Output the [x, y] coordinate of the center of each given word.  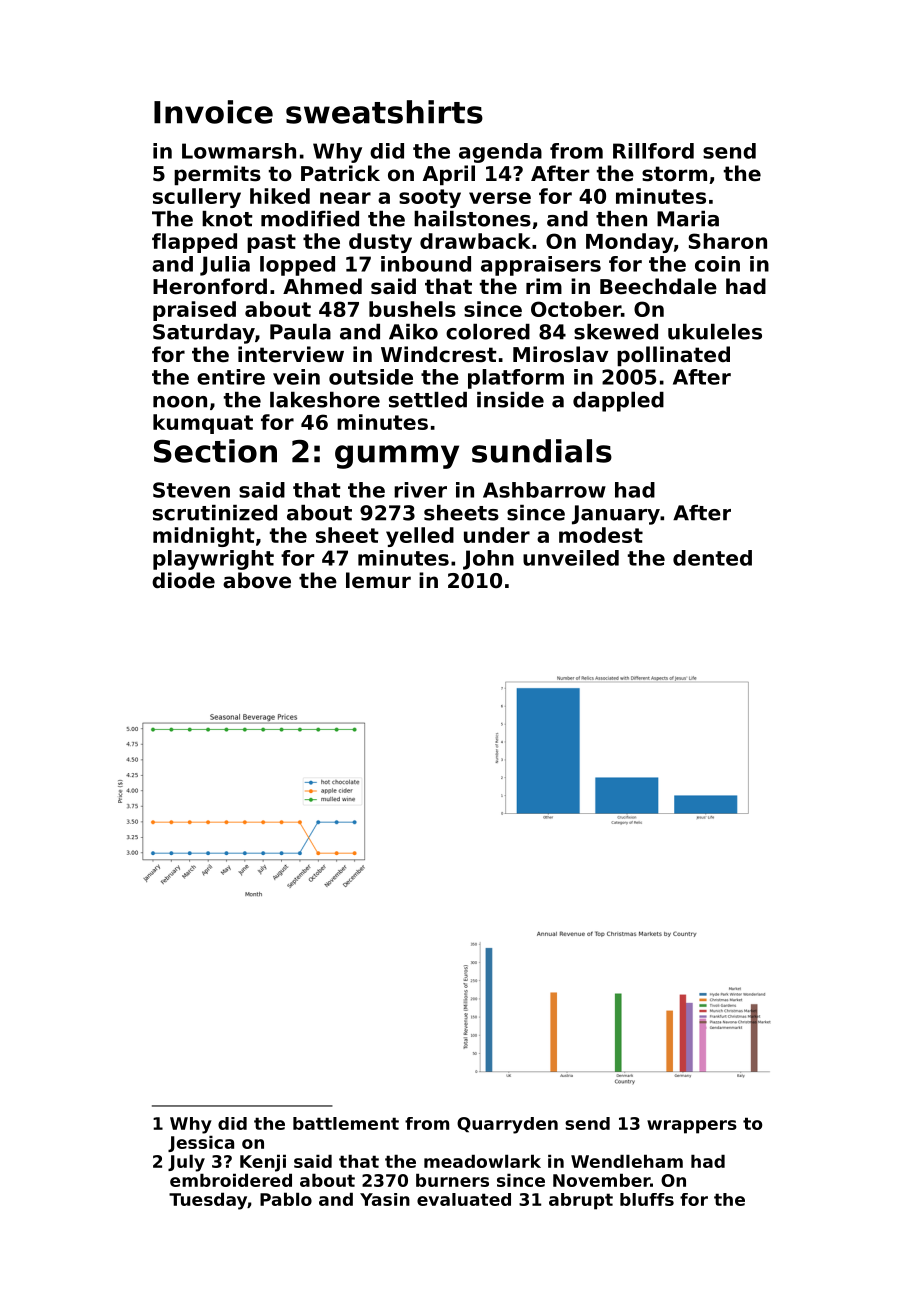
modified [310, 219]
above [257, 580]
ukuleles [715, 332]
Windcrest [439, 354]
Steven [191, 490]
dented [712, 558]
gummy [397, 457]
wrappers [692, 1127]
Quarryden [507, 1125]
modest [601, 535]
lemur [378, 580]
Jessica [201, 1143]
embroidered [231, 1180]
